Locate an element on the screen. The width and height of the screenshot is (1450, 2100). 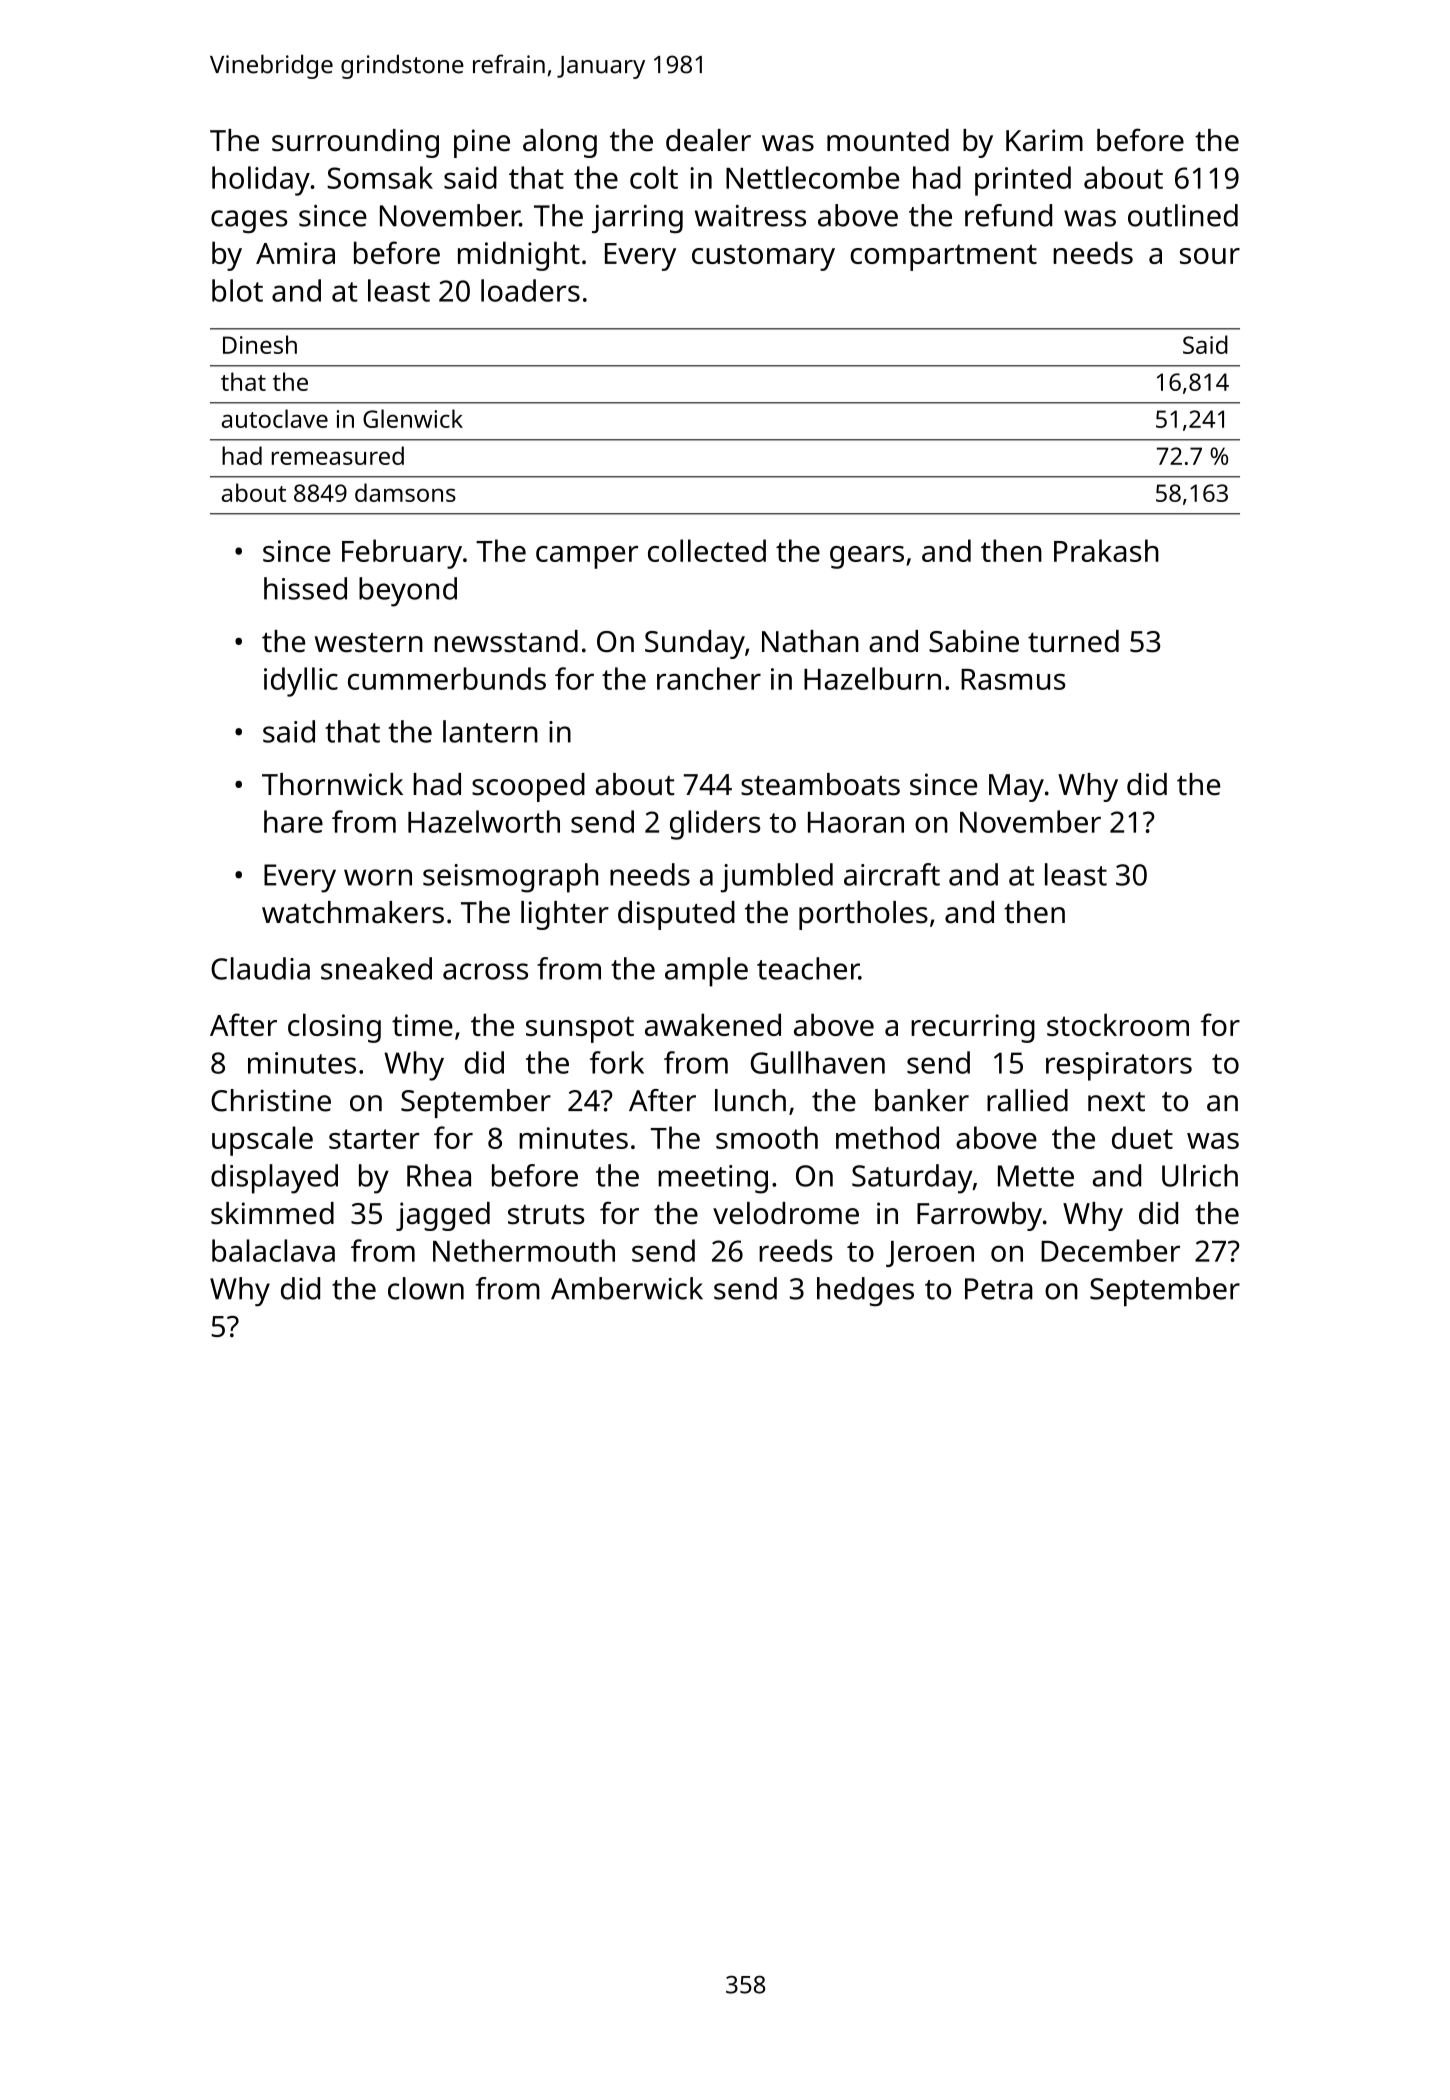
rallied is located at coordinates (1027, 1100).
